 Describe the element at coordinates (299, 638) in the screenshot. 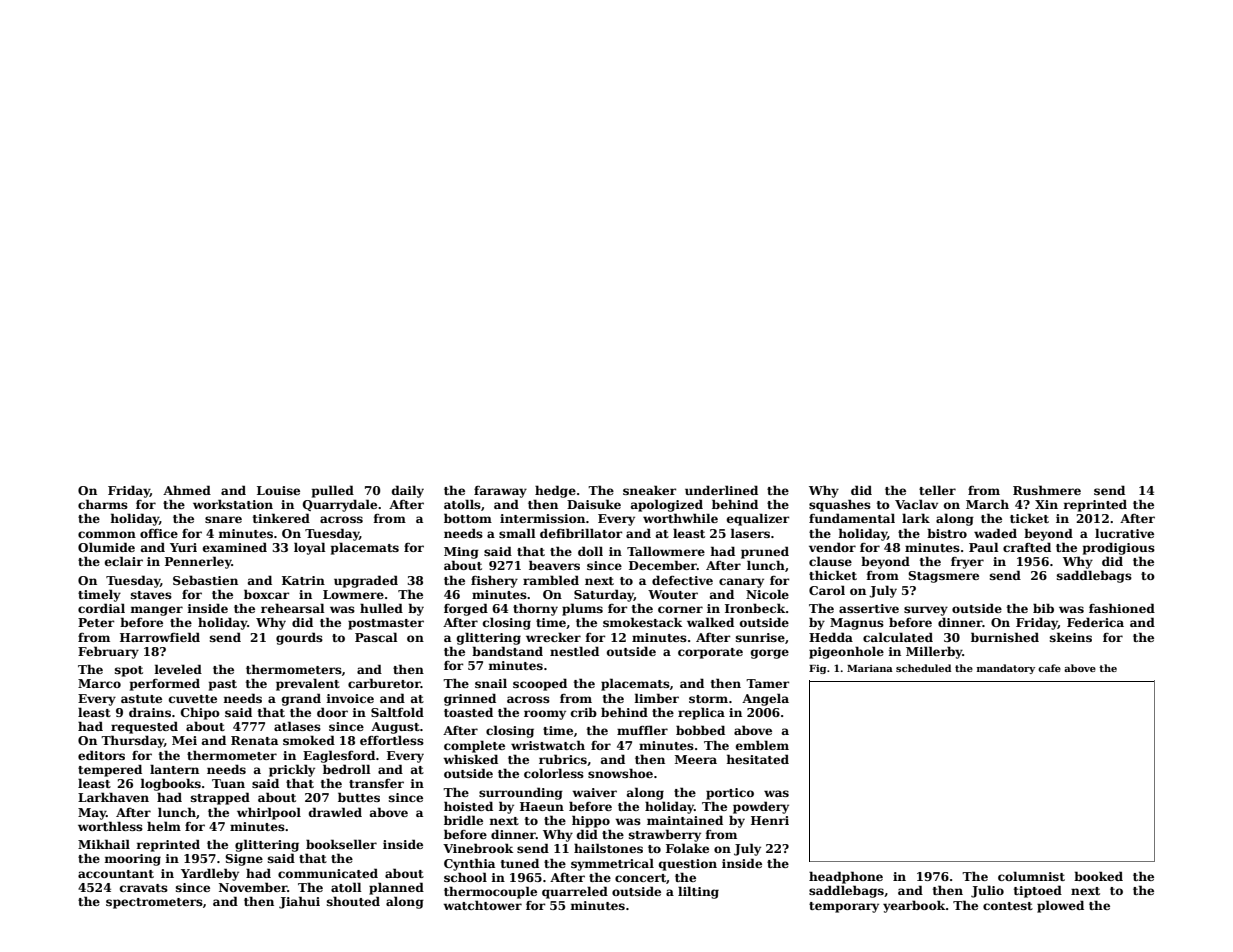

I see `gourds` at that location.
